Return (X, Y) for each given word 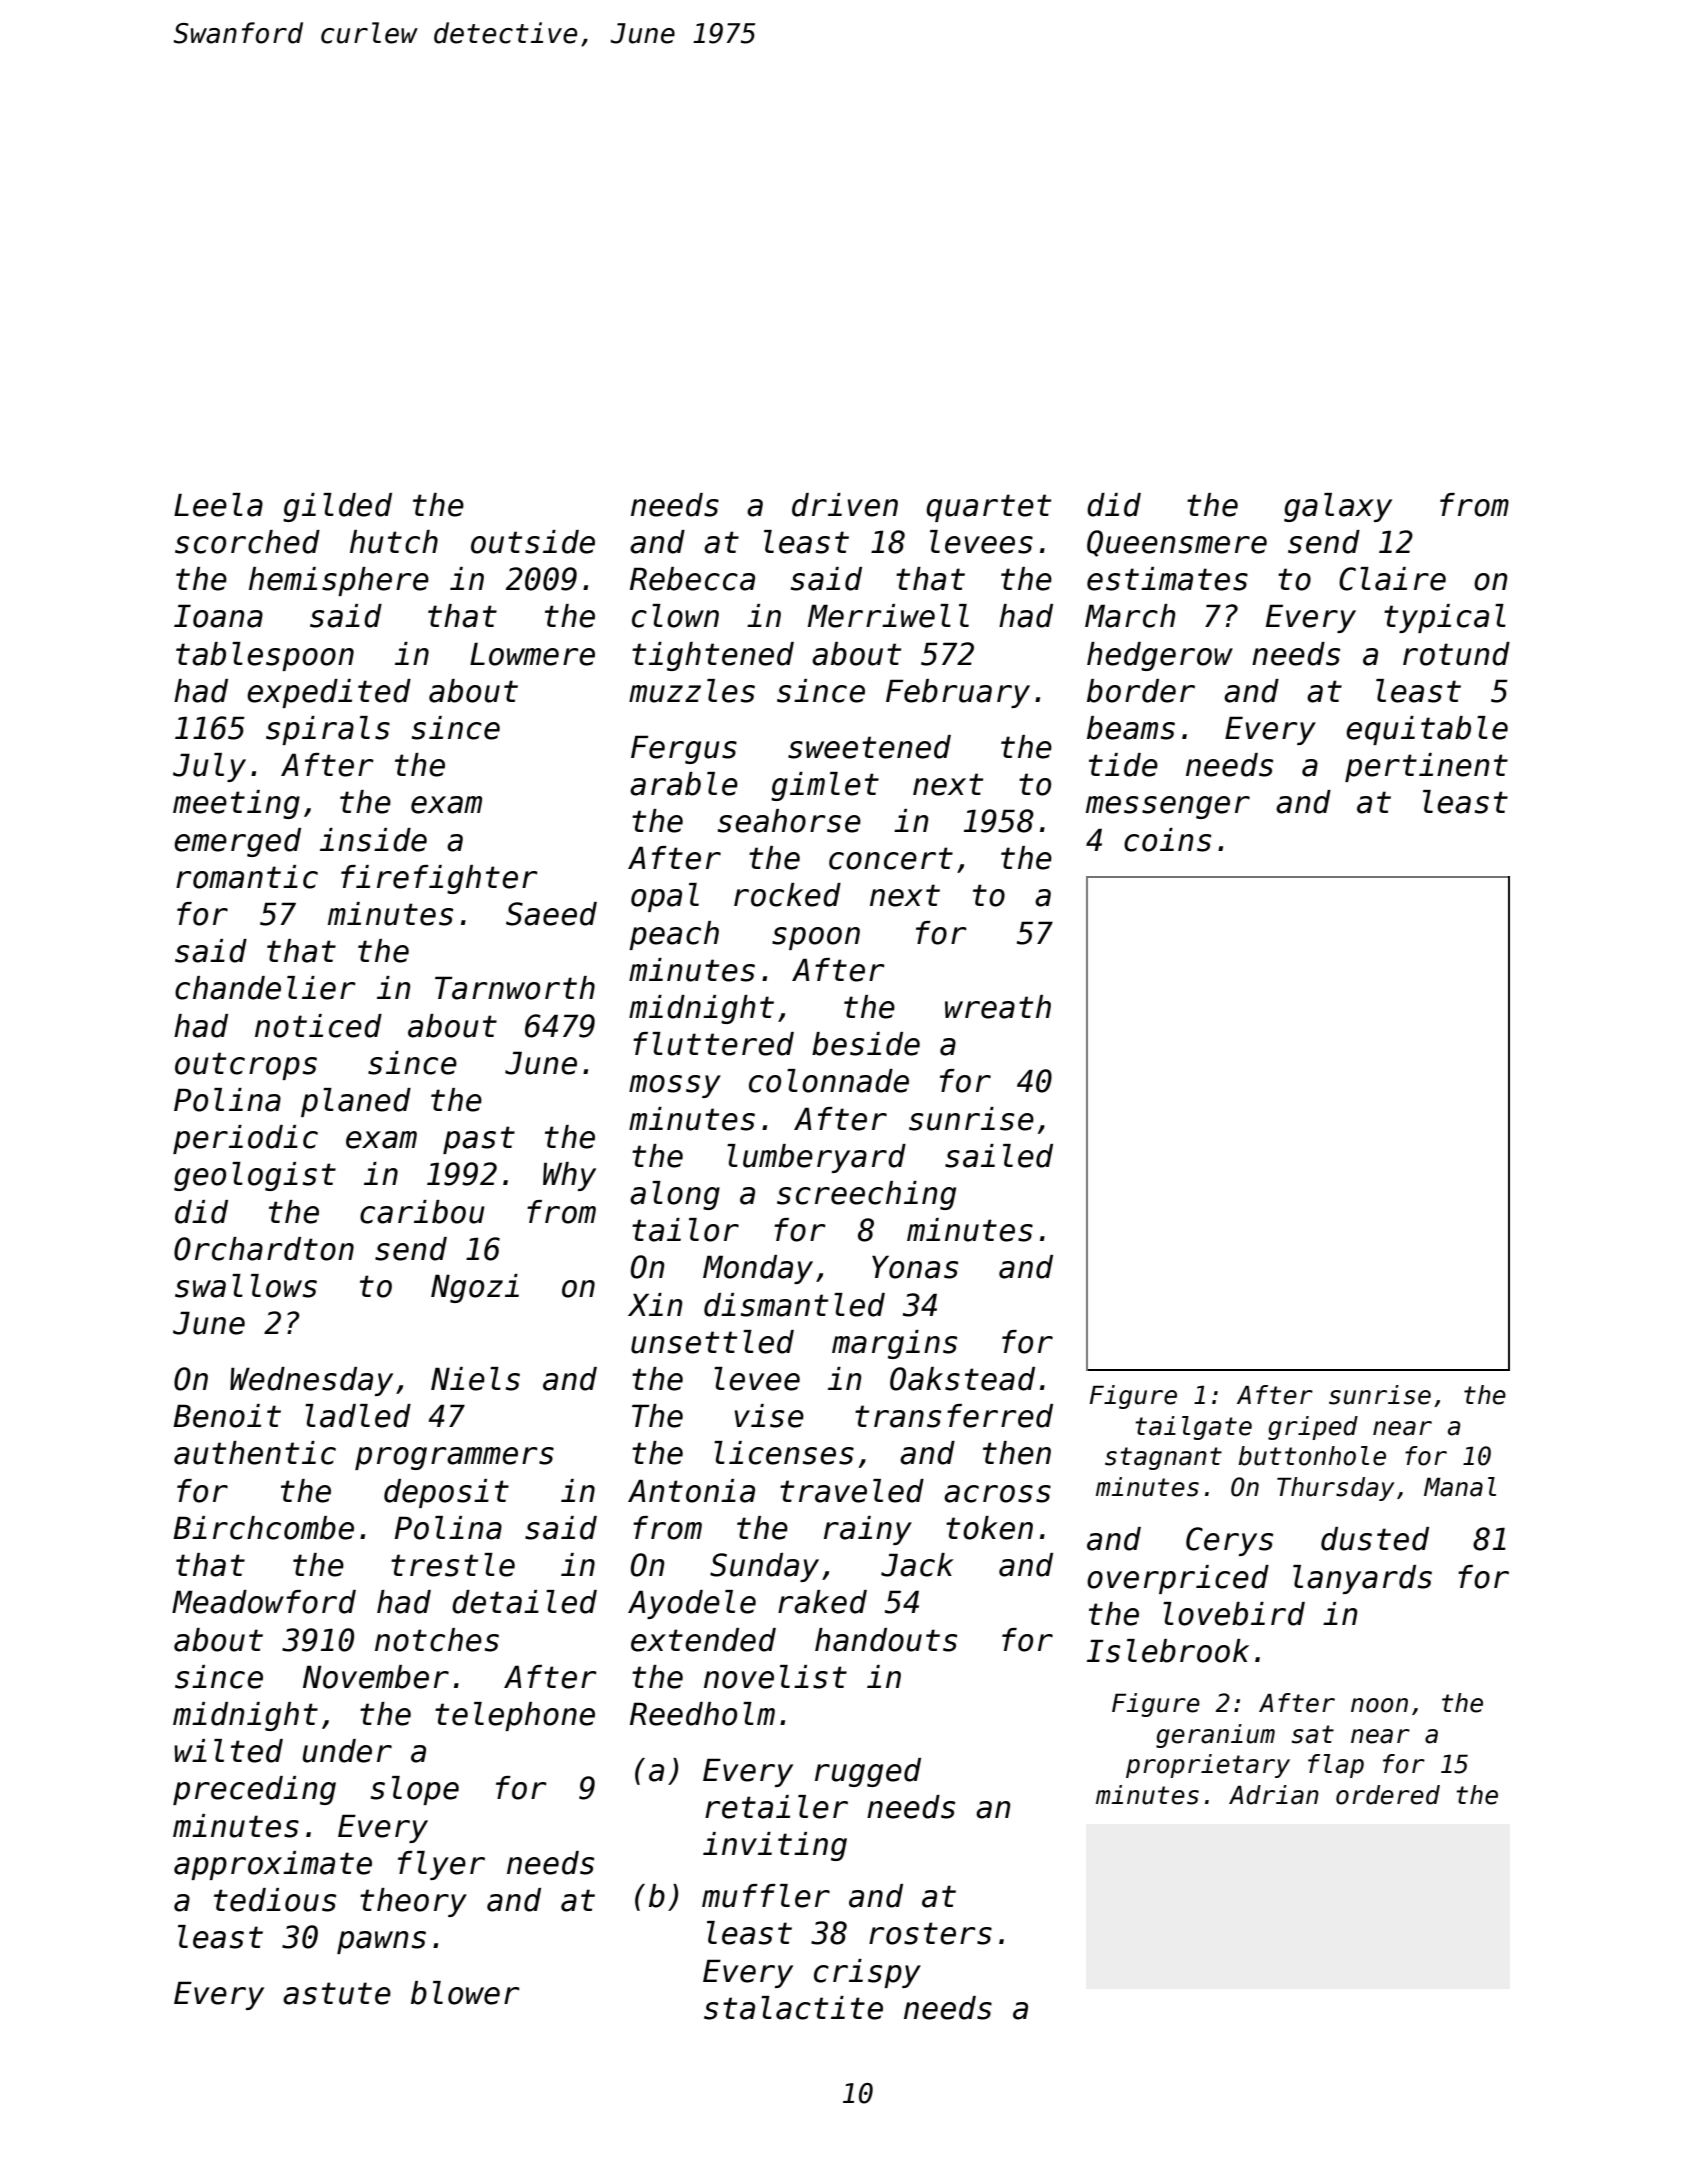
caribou (422, 1212)
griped (1313, 1428)
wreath (998, 1007)
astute (337, 1993)
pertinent (1426, 767)
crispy (867, 1973)
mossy (675, 1086)
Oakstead (962, 1379)
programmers (454, 1458)
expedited (329, 693)
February (958, 693)
